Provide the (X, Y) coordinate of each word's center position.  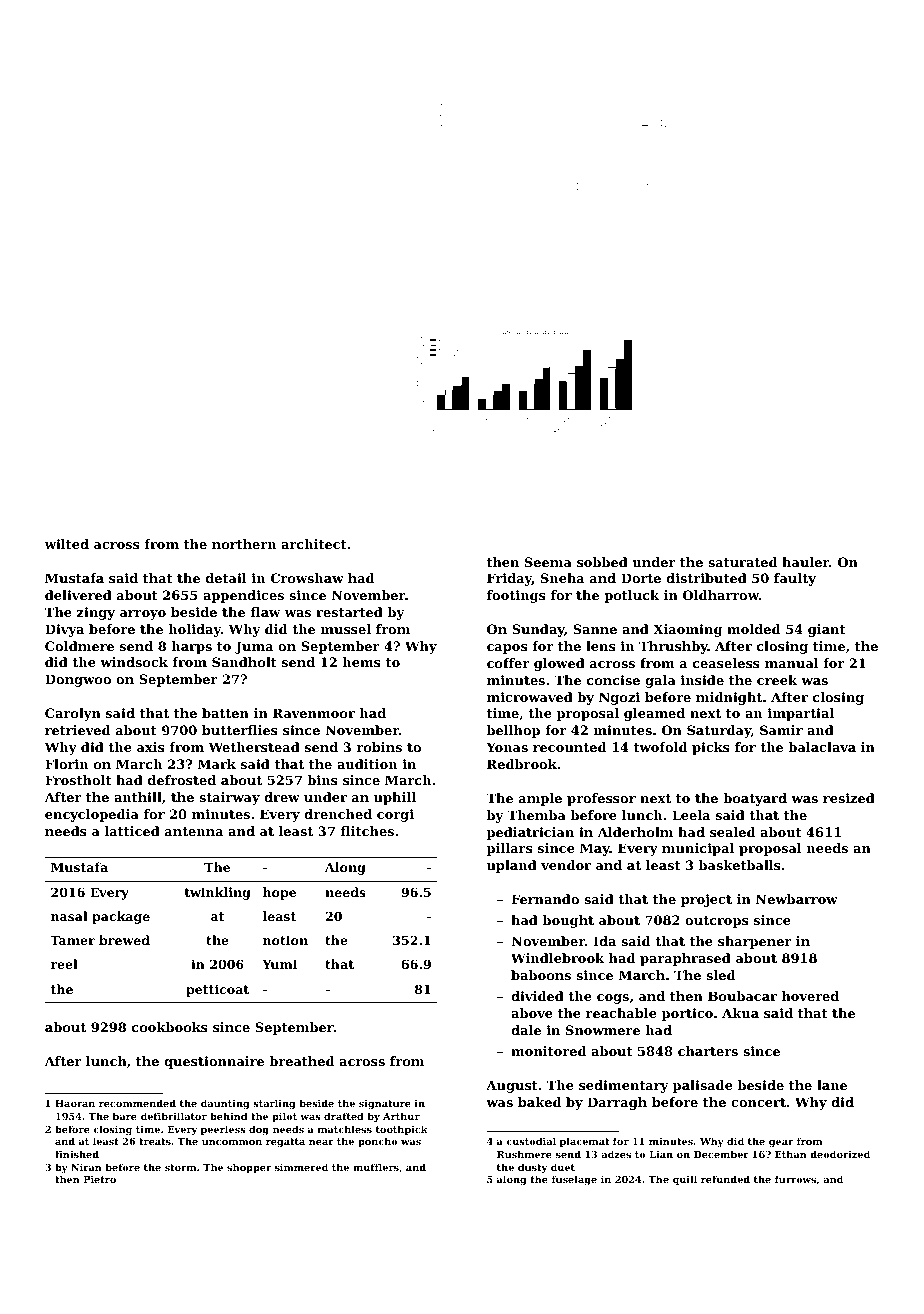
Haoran (75, 1103)
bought (568, 921)
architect (313, 544)
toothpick (402, 1130)
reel (64, 964)
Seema (548, 562)
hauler (805, 562)
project (706, 900)
